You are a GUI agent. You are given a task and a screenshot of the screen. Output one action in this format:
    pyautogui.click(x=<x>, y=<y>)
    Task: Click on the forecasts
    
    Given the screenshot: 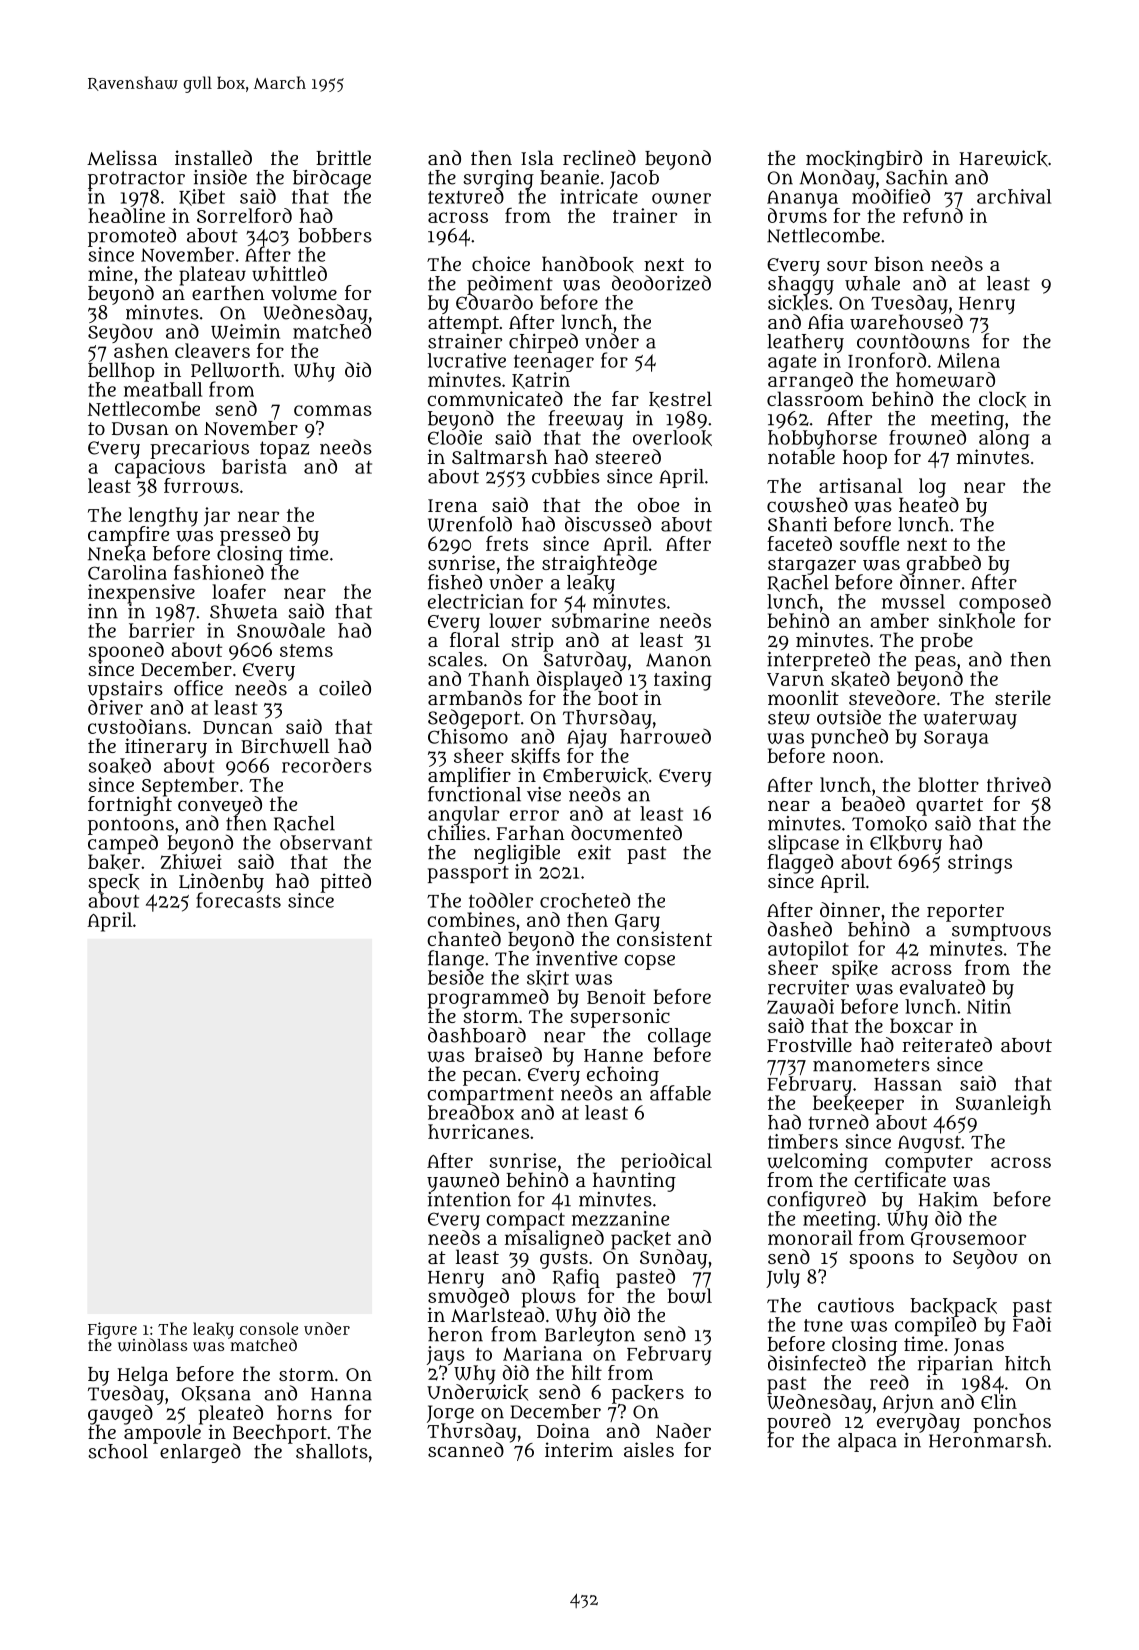 What is the action you would take?
    pyautogui.click(x=238, y=900)
